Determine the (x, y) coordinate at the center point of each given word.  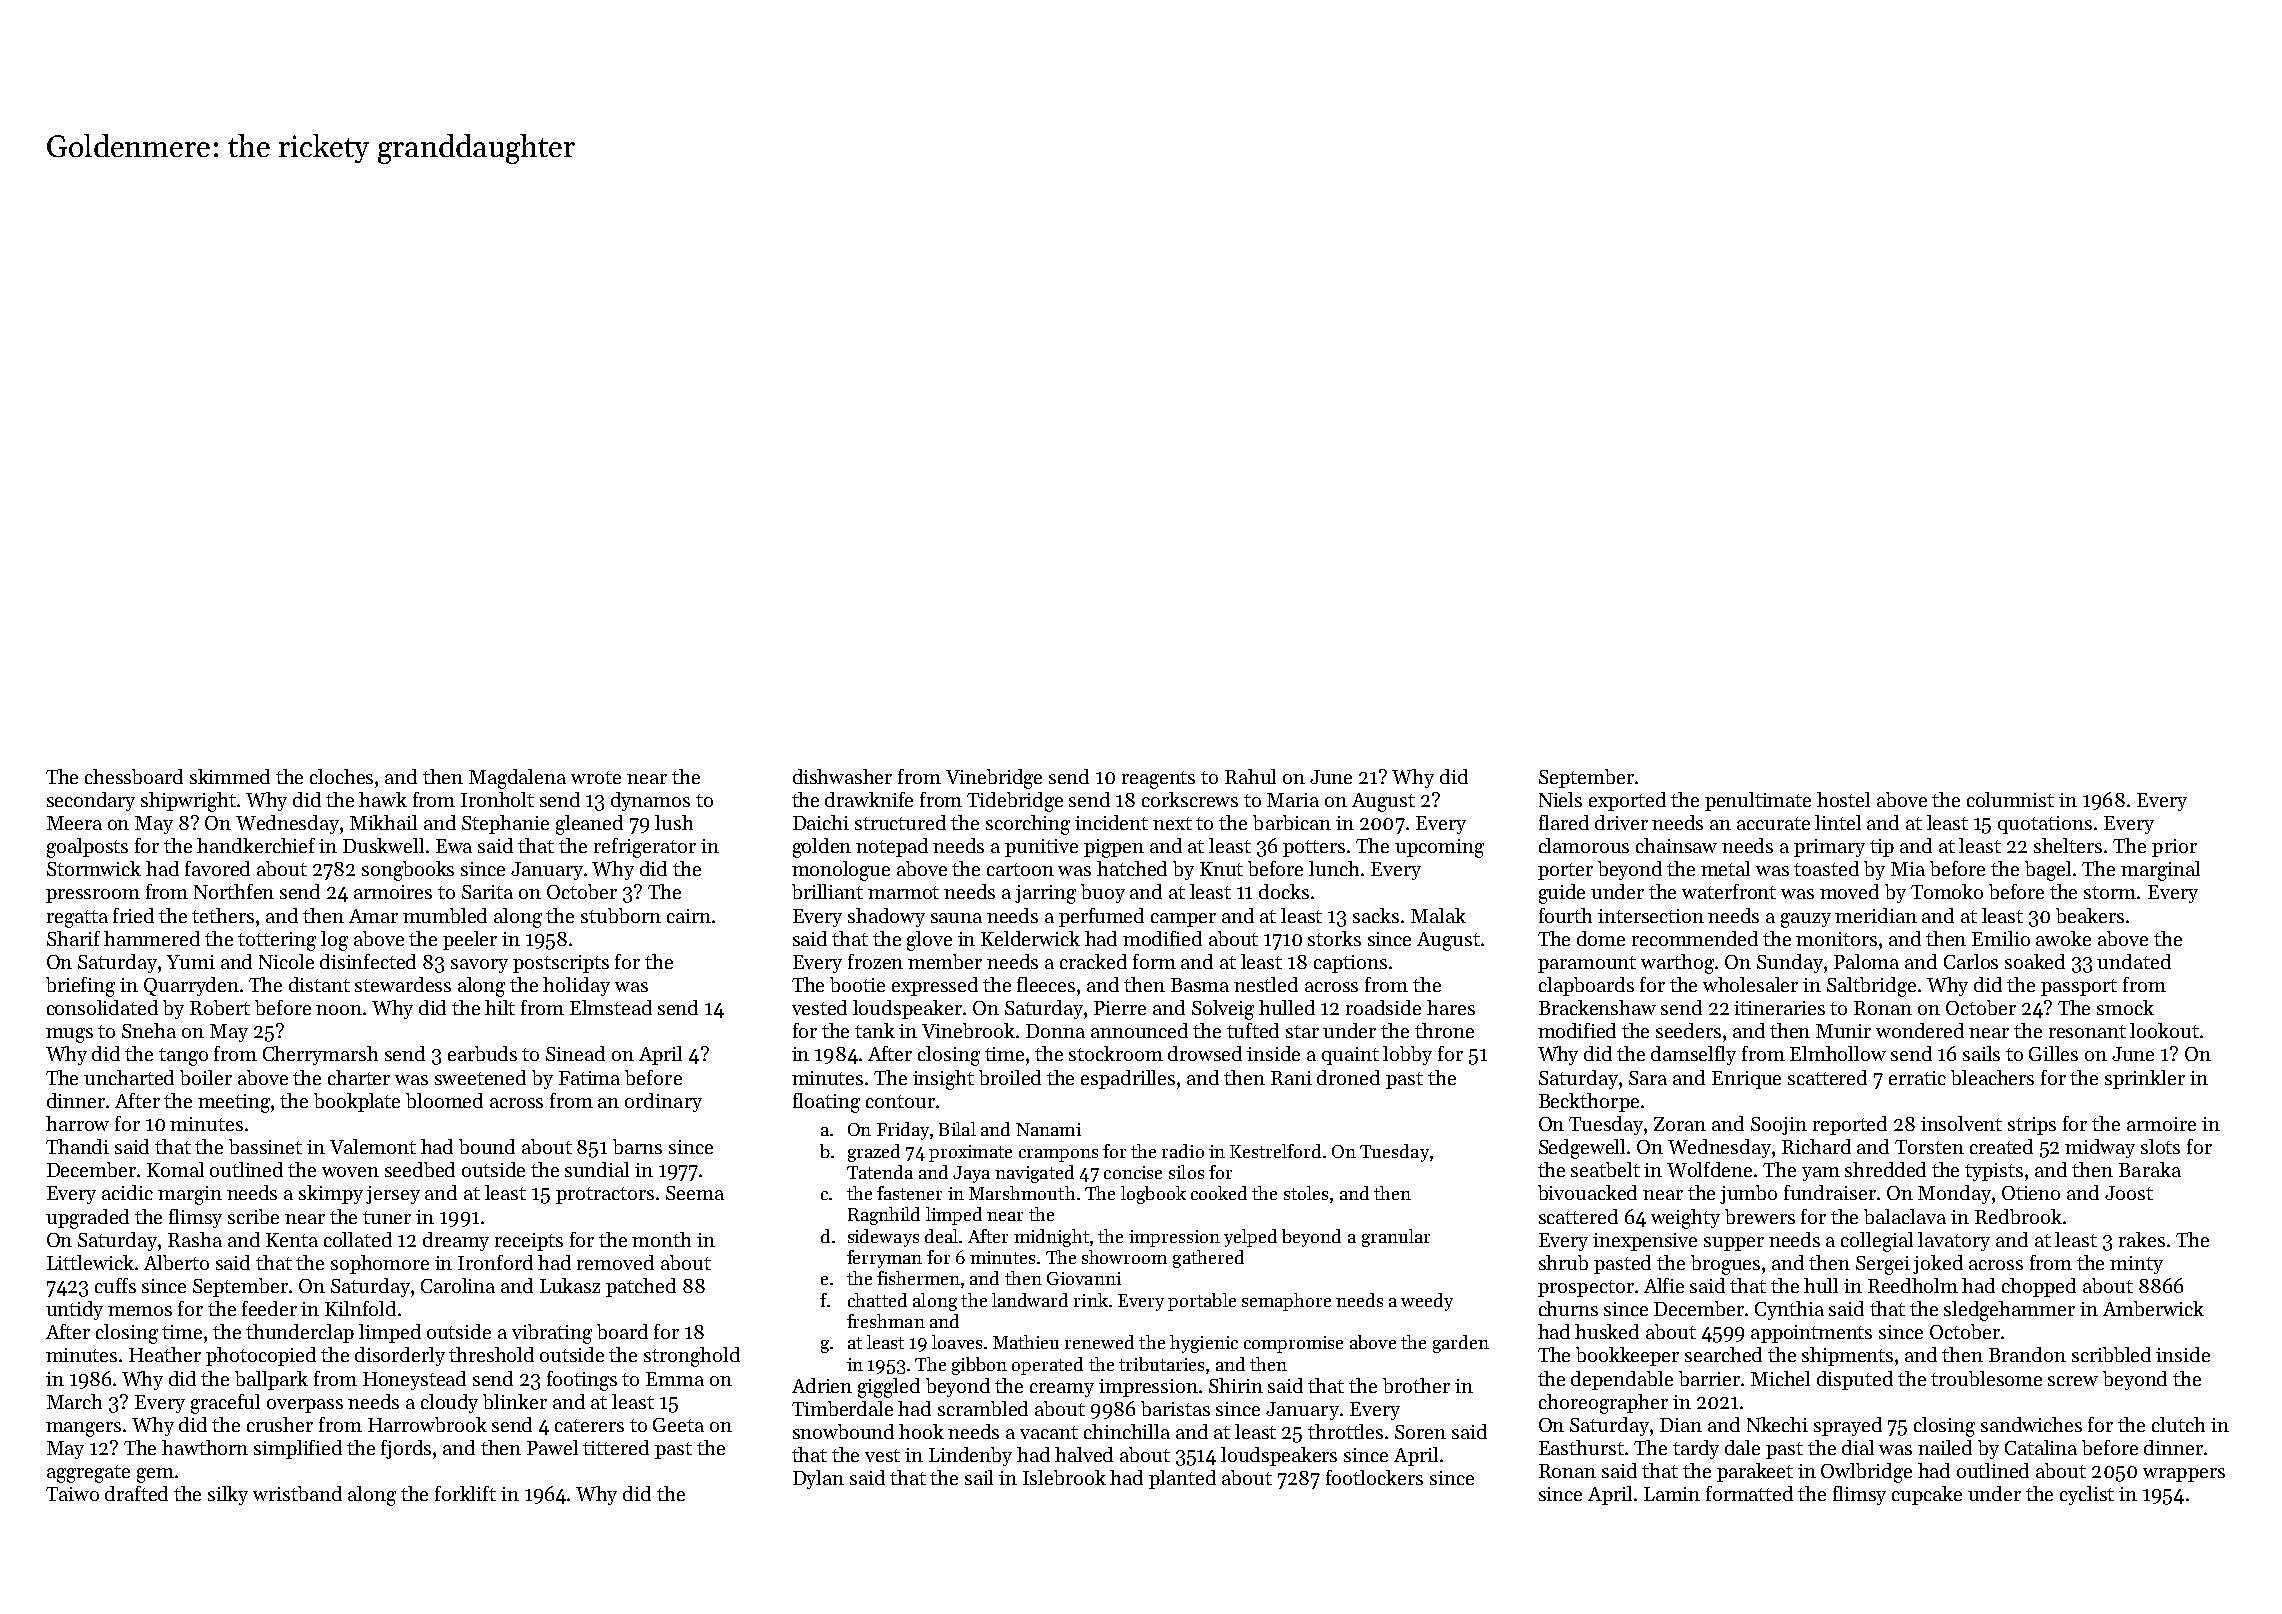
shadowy (886, 917)
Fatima (589, 1078)
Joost (2129, 1193)
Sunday (1790, 963)
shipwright (188, 802)
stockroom (1116, 1053)
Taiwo (72, 1494)
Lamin (1672, 1494)
